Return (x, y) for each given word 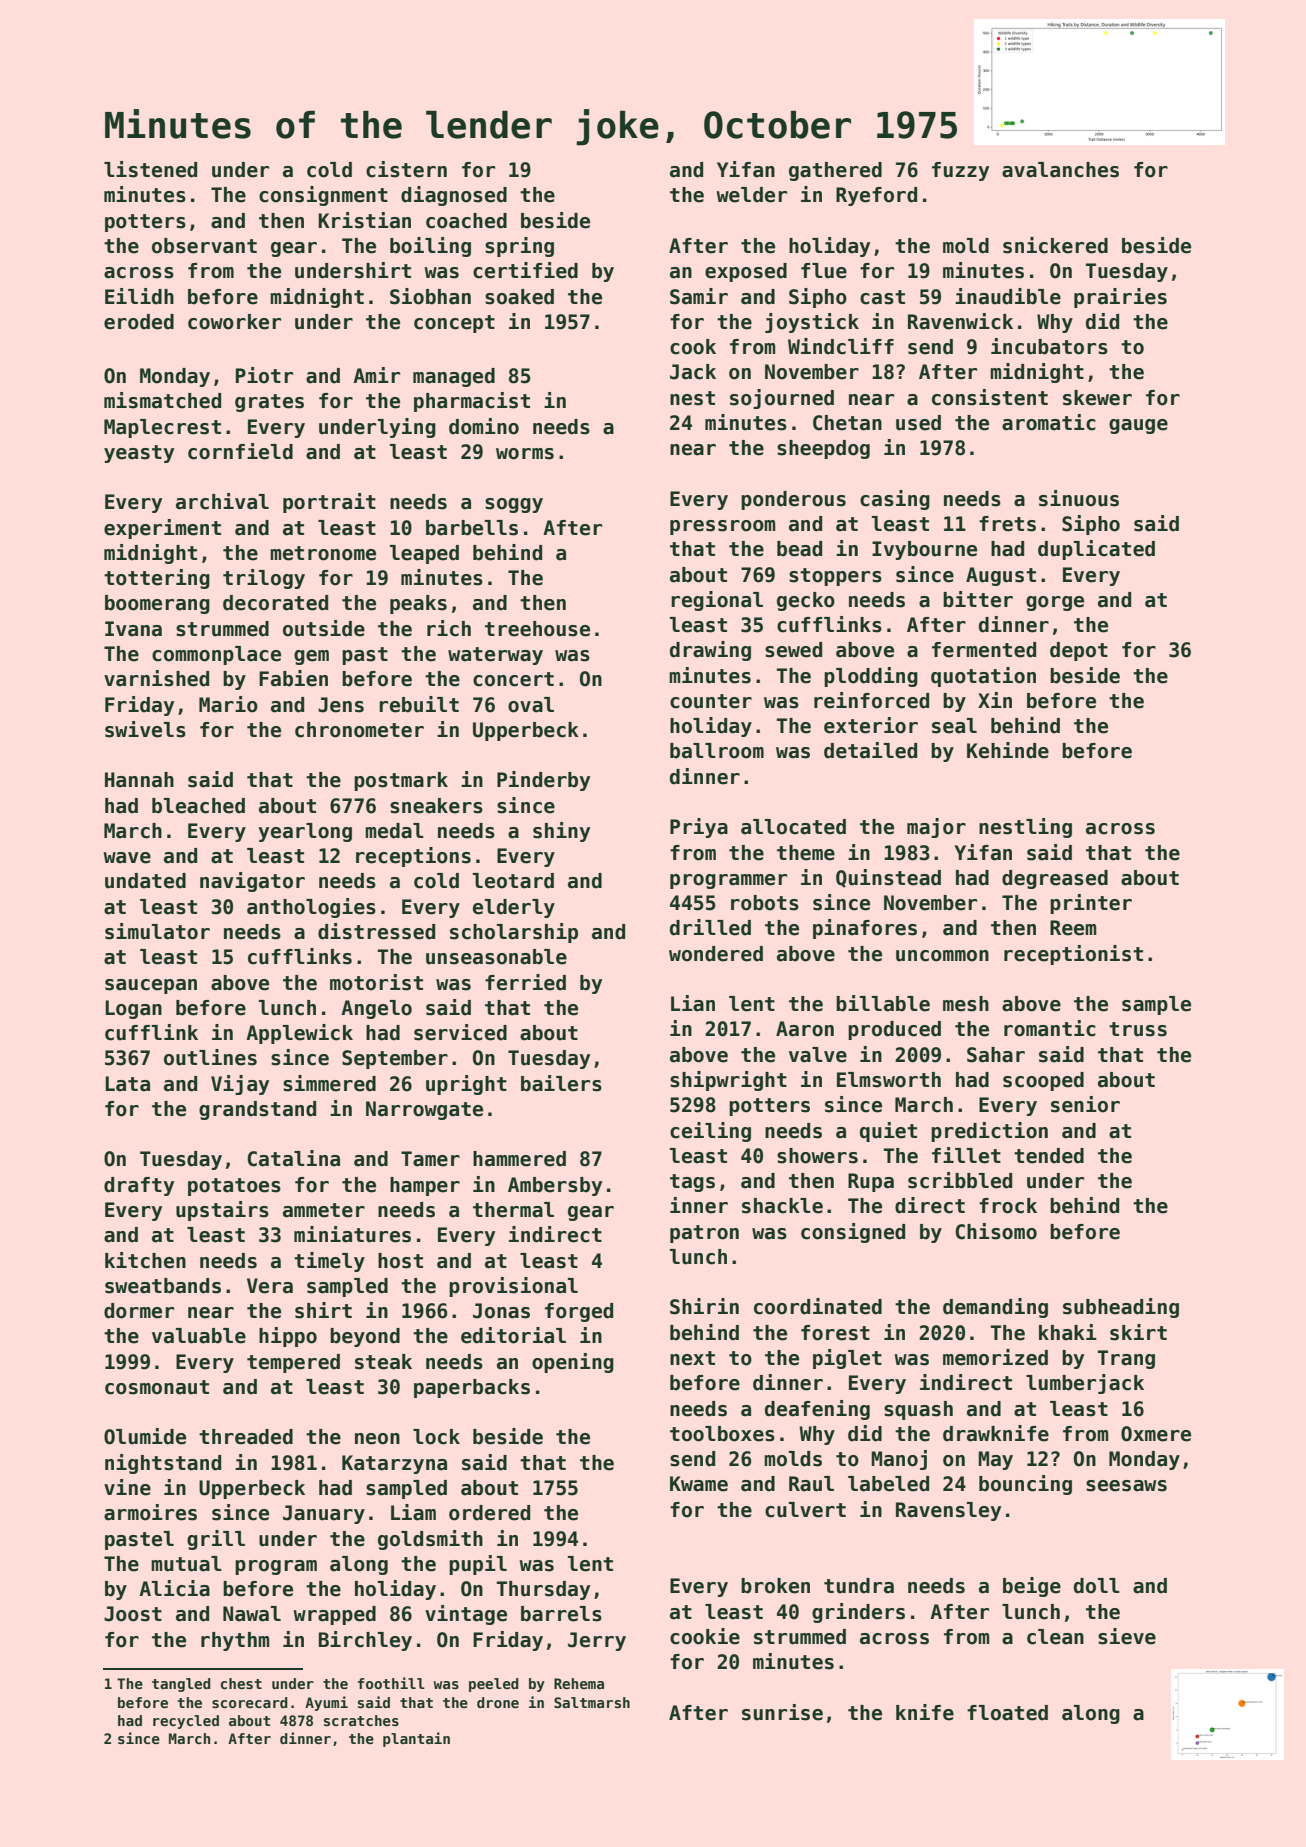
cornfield (240, 451)
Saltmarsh (592, 1702)
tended (1049, 1156)
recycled (186, 1722)
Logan (133, 1009)
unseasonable (496, 957)
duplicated (1096, 550)
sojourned (782, 399)
